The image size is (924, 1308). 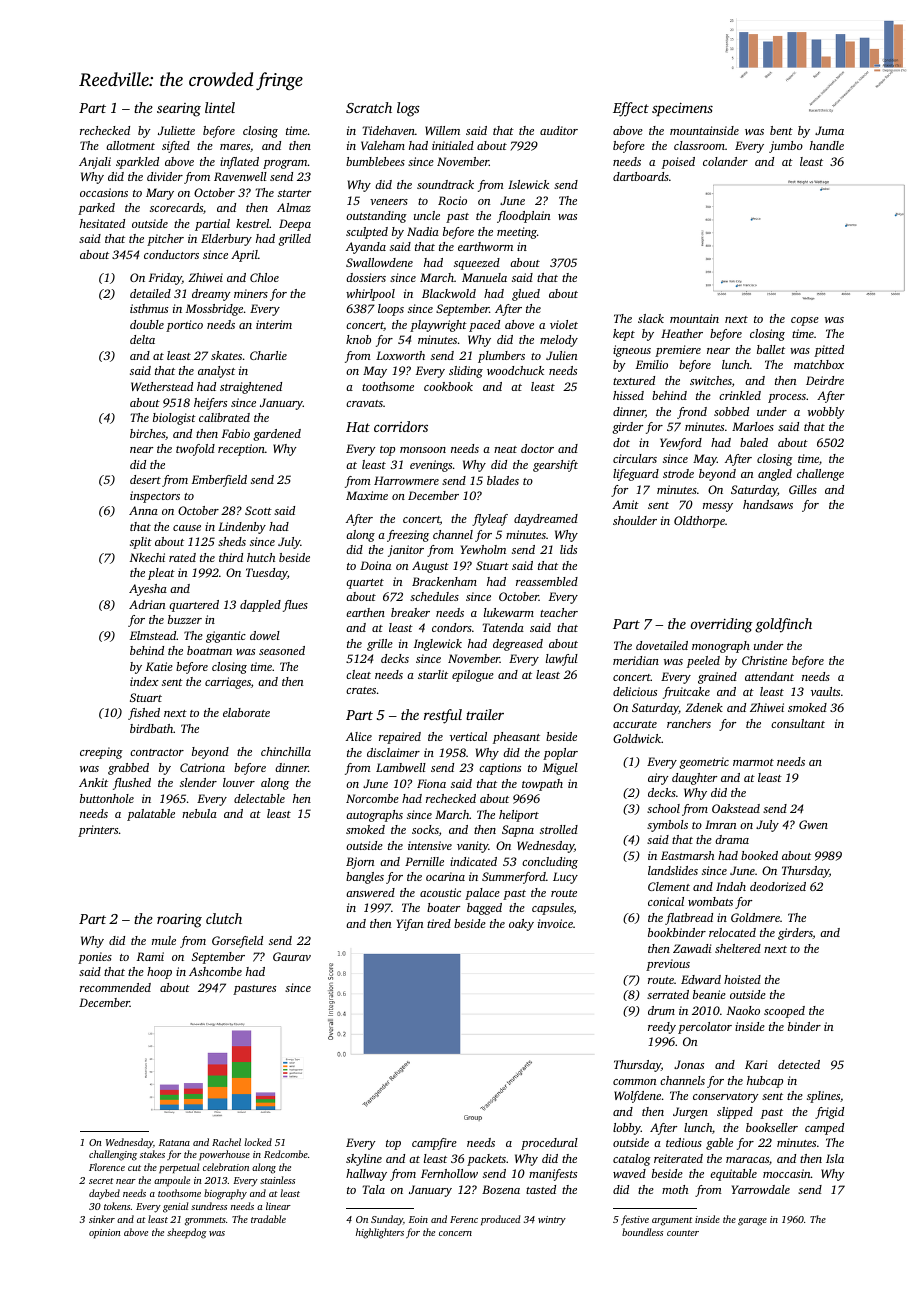 What do you see at coordinates (408, 109) in the document?
I see `logs` at bounding box center [408, 109].
